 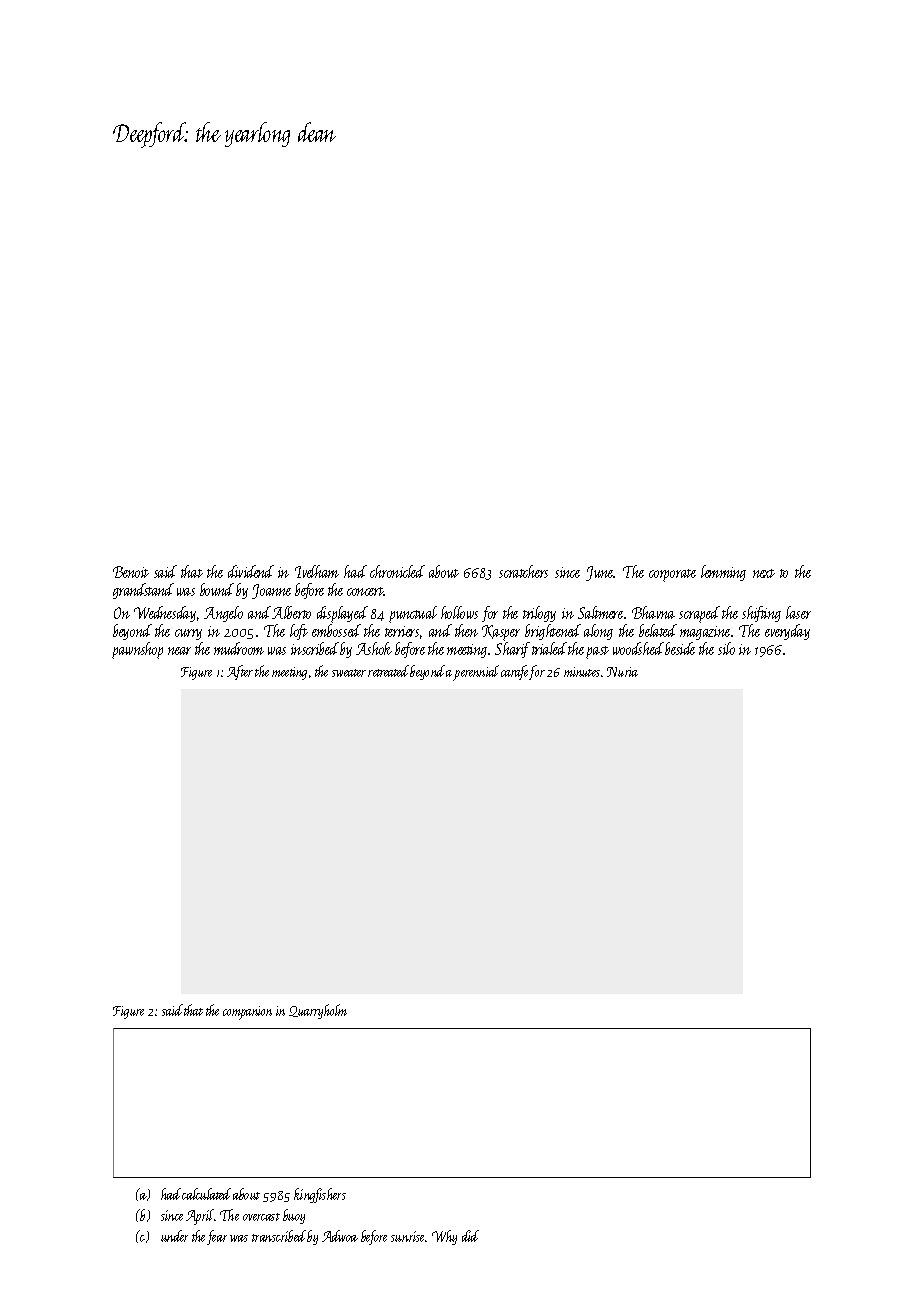 I want to click on bound, so click(x=217, y=589).
